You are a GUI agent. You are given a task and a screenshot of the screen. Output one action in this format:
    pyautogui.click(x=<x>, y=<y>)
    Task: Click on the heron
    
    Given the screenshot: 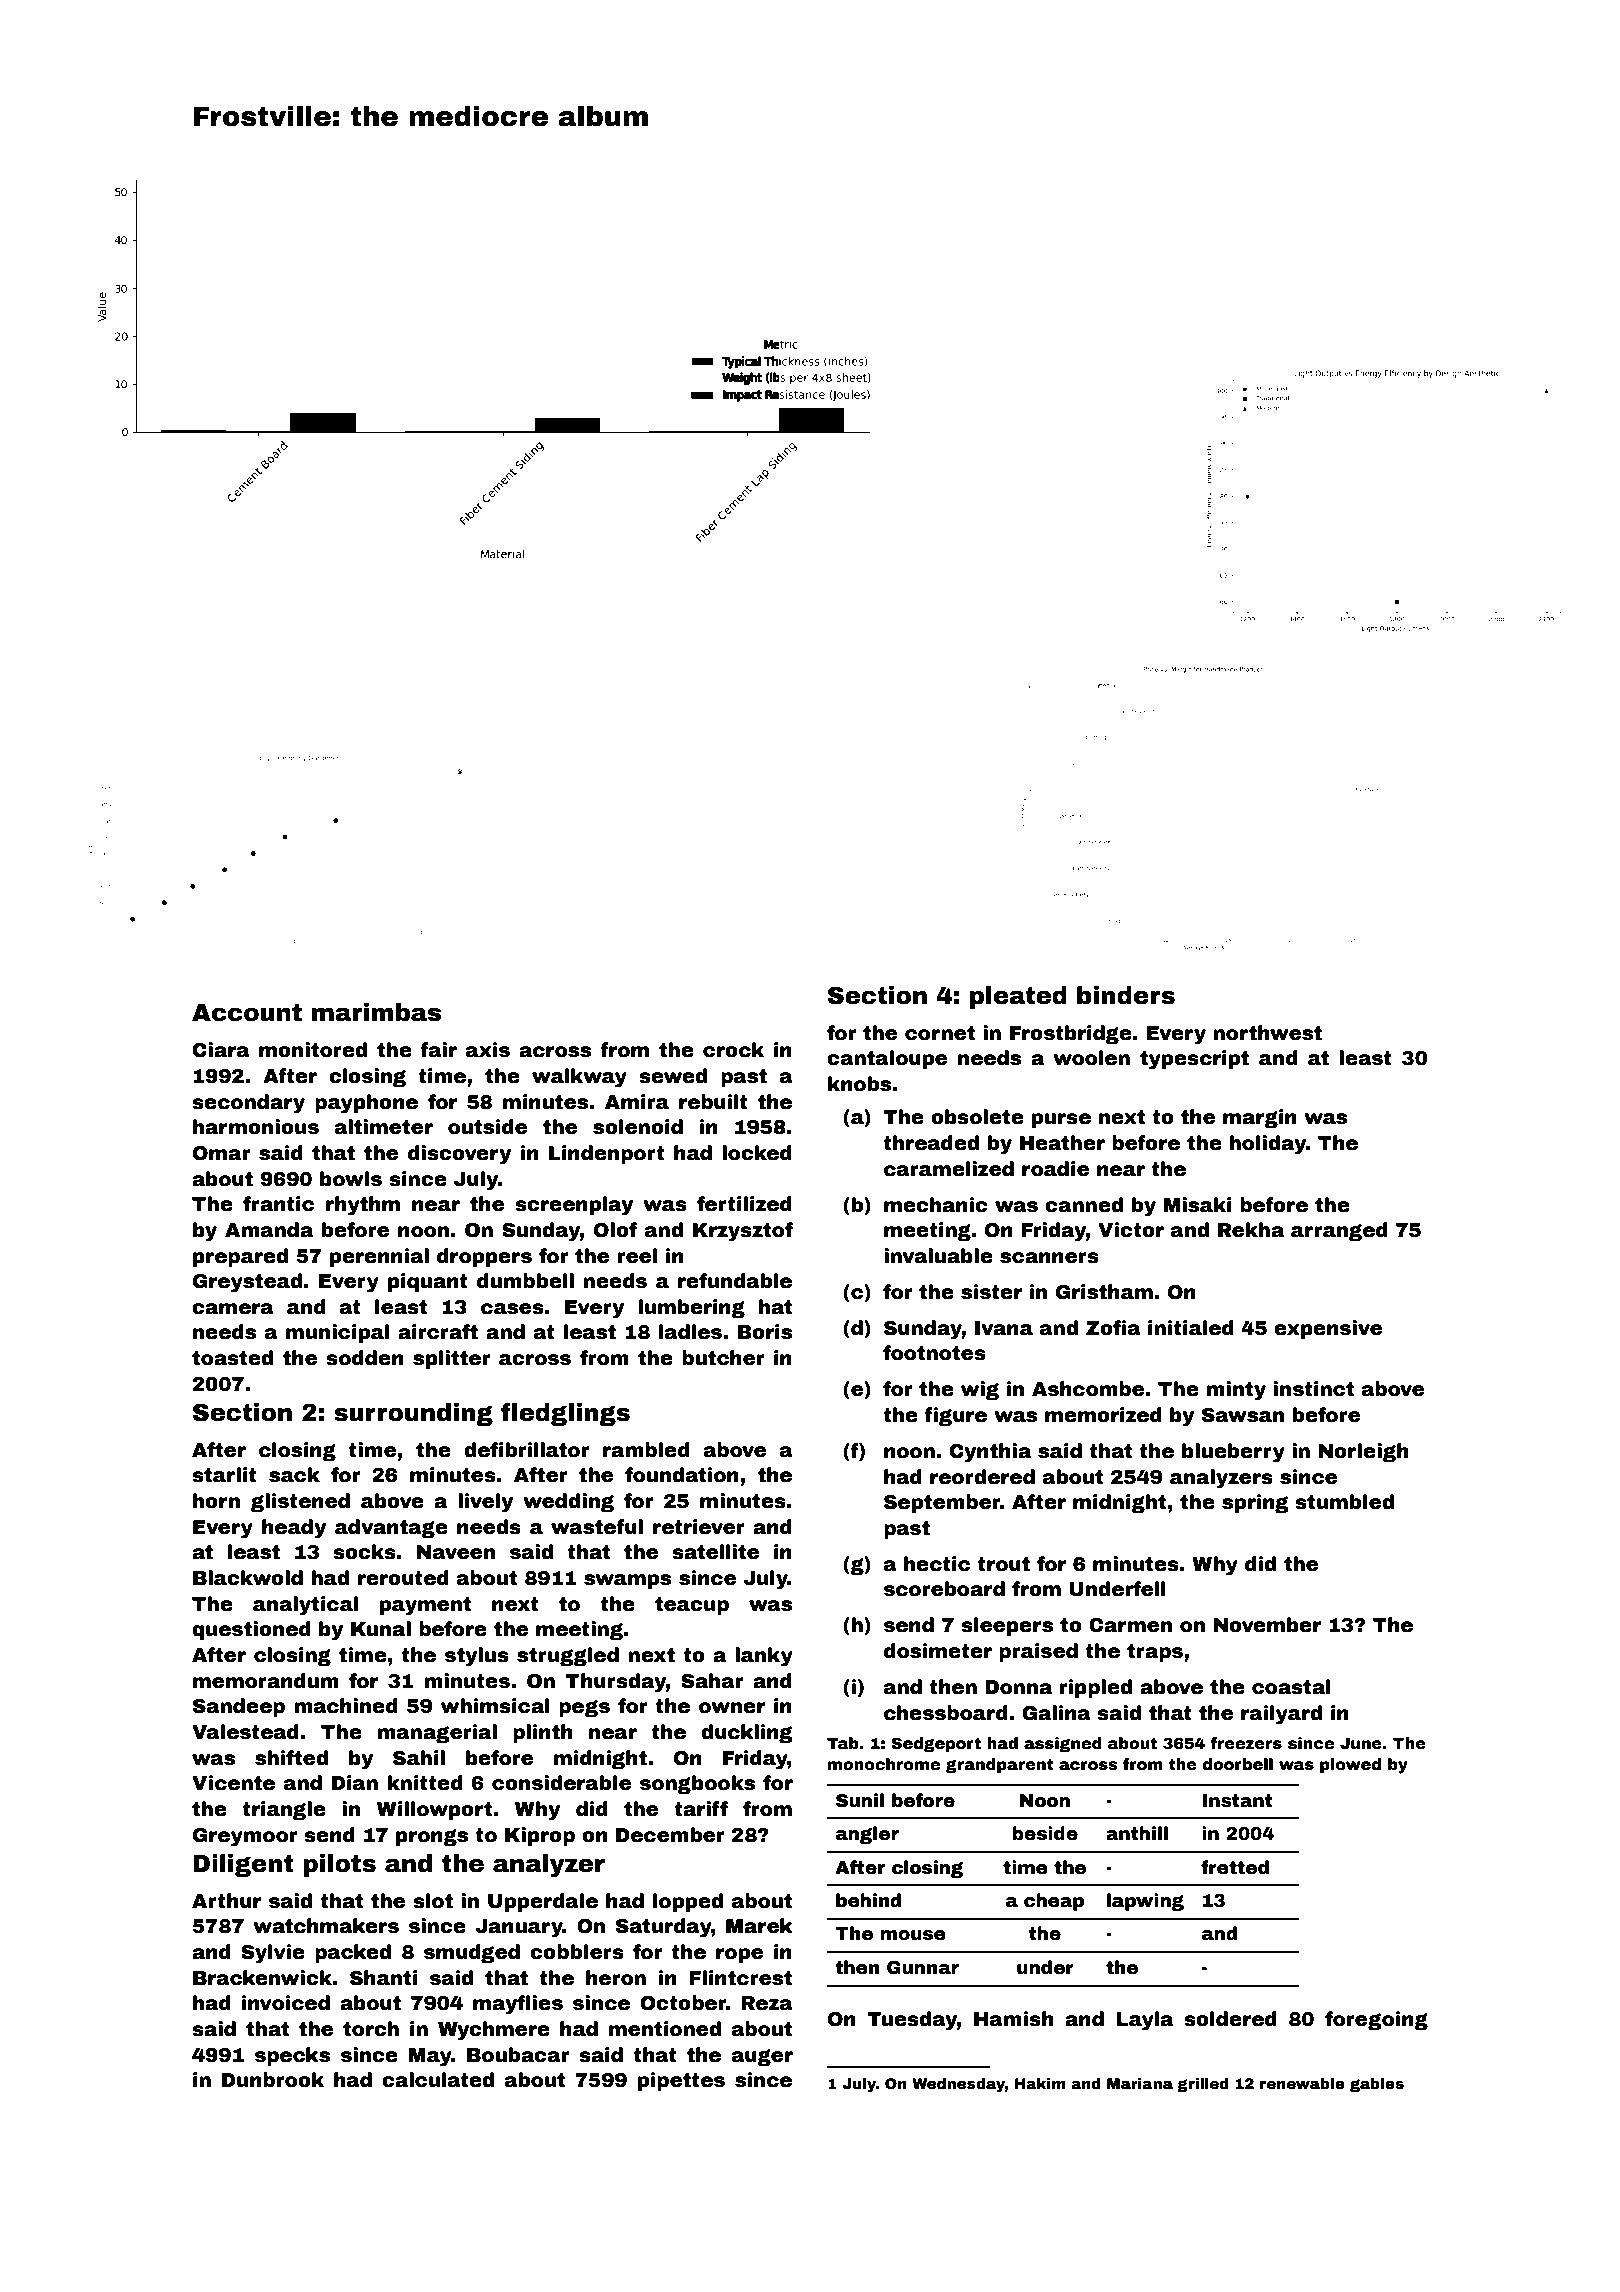 What is the action you would take?
    pyautogui.click(x=616, y=1978)
